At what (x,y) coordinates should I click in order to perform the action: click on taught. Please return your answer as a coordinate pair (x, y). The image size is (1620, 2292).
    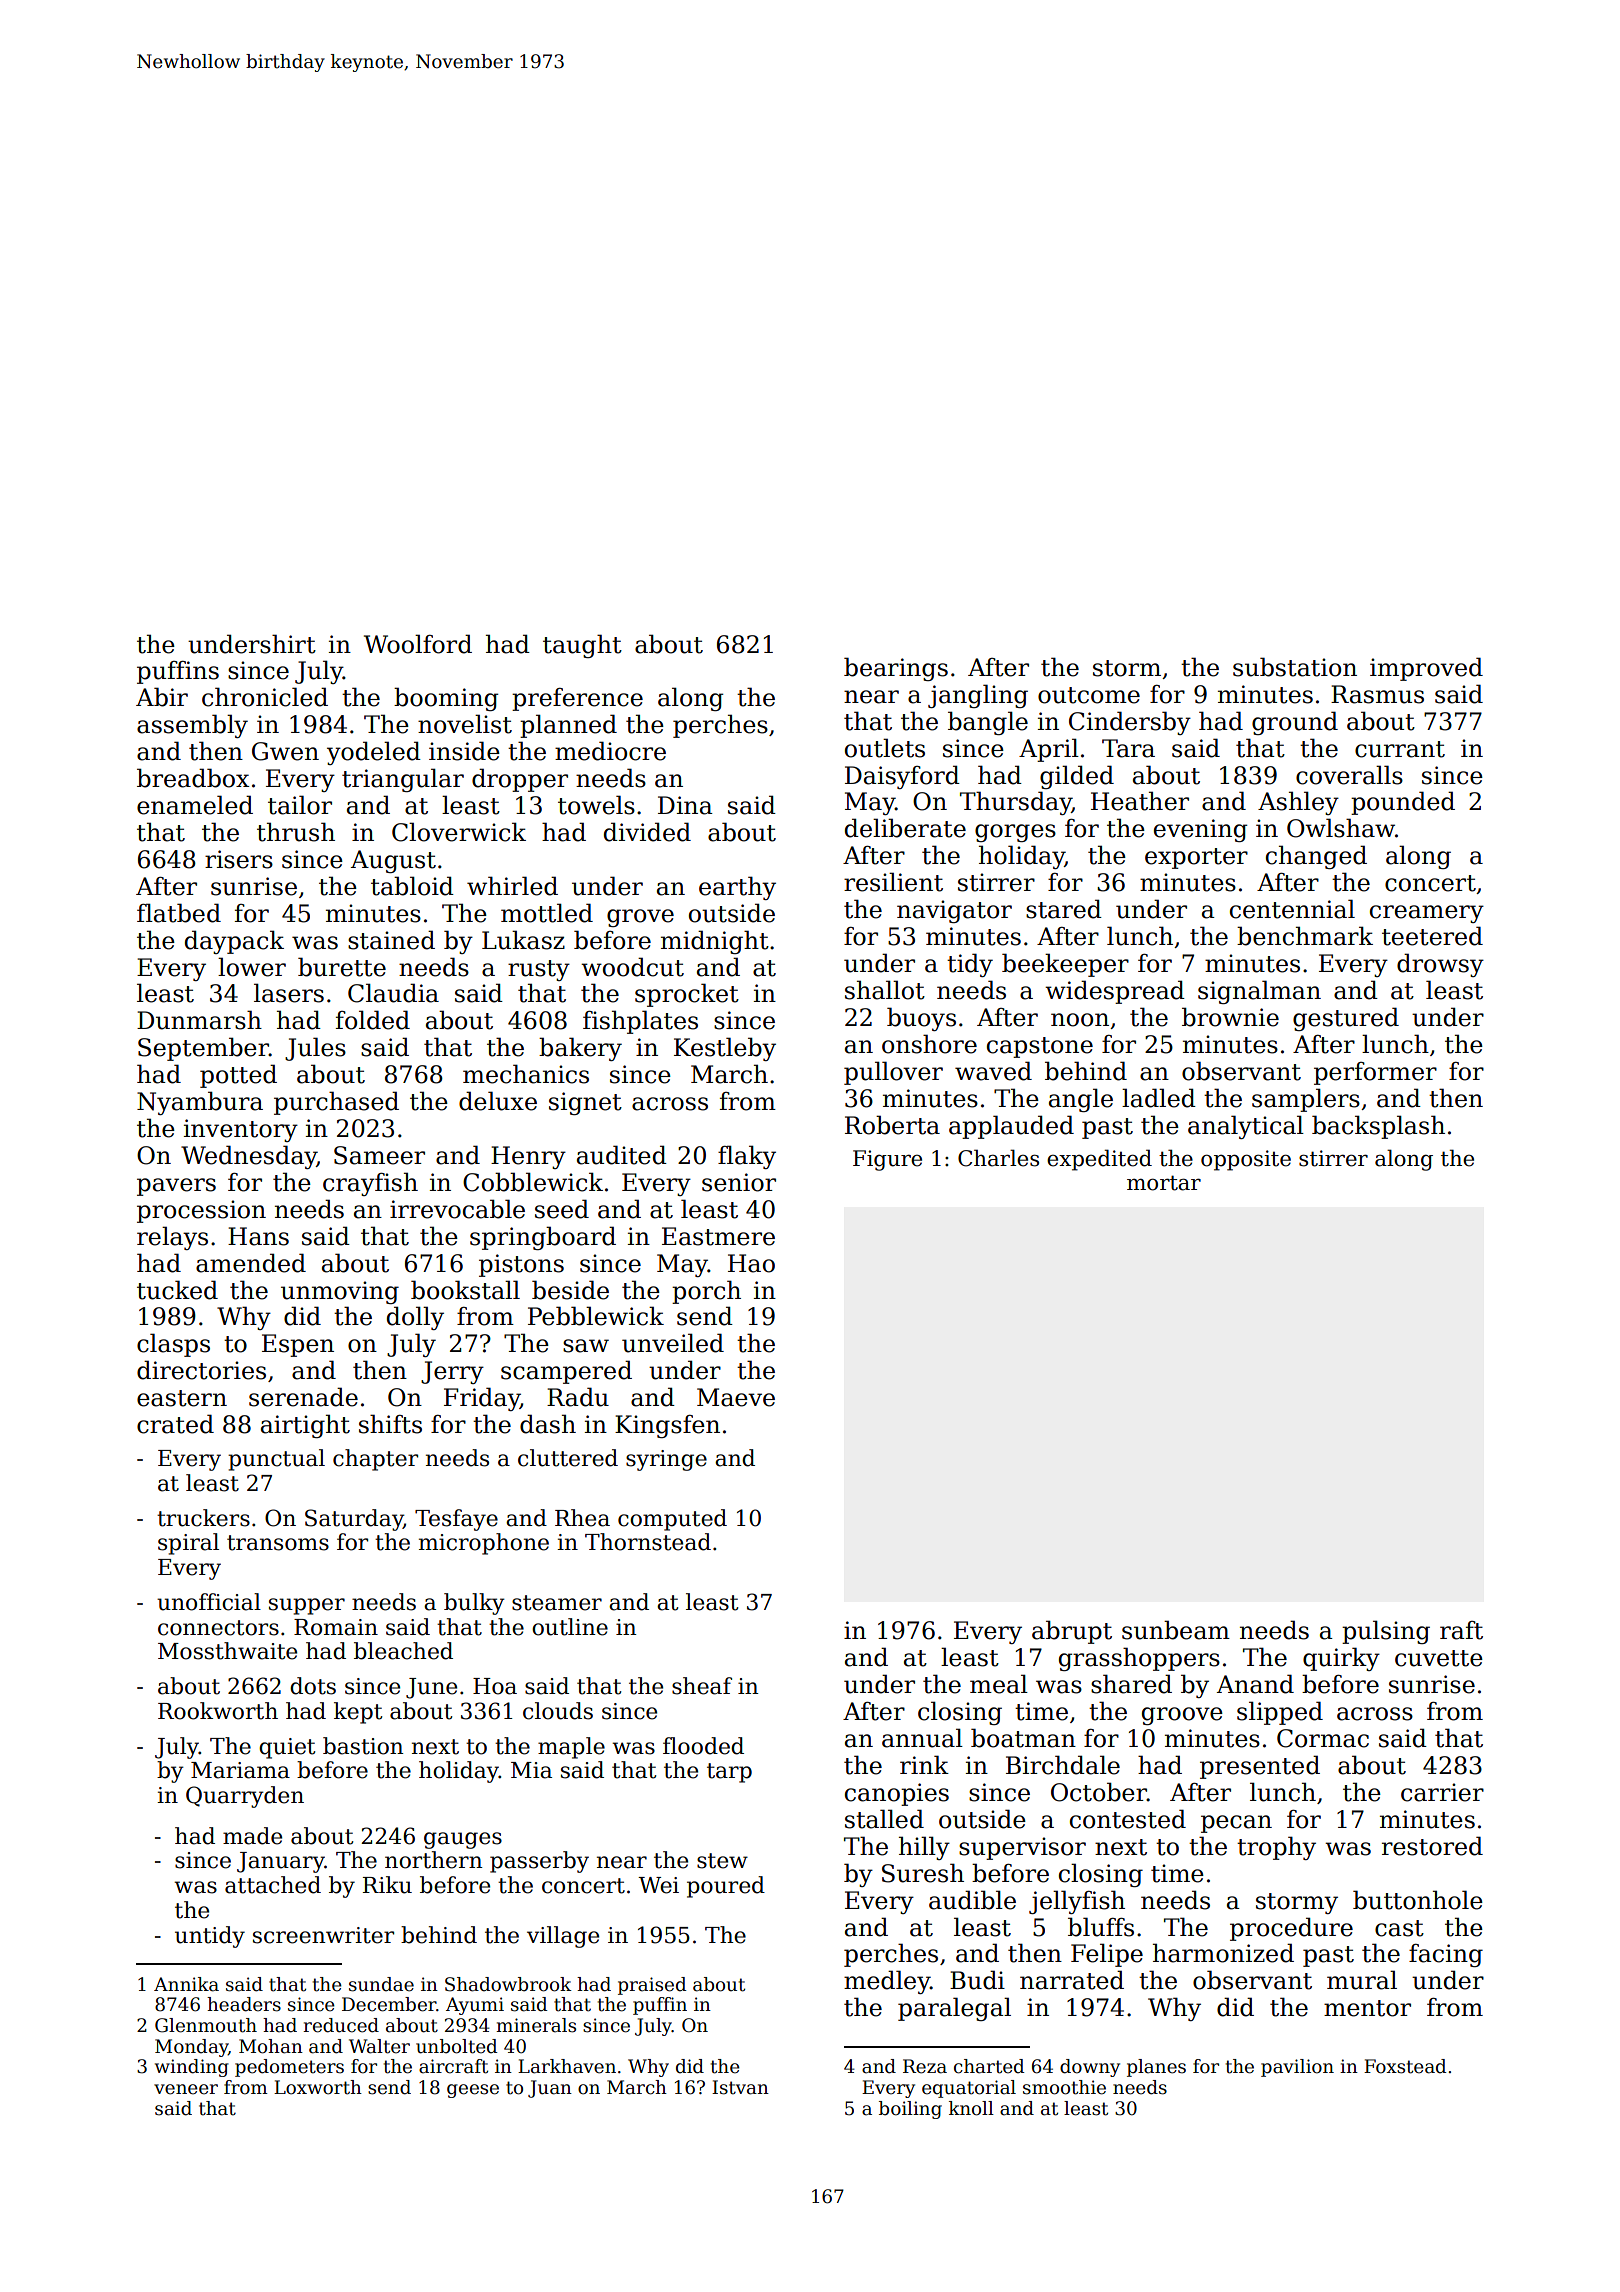
    Looking at the image, I should click on (582, 646).
